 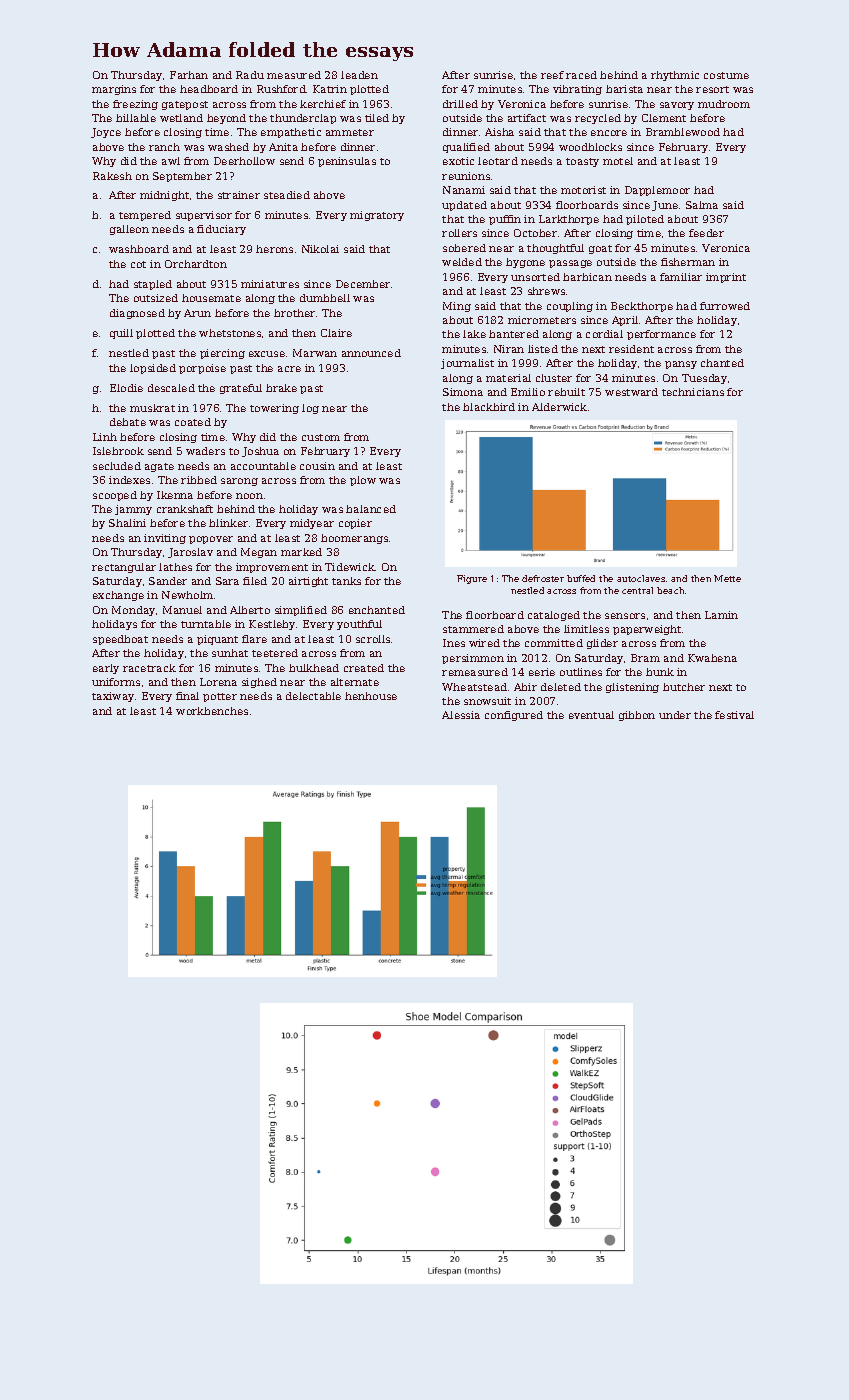 What do you see at coordinates (660, 672) in the document?
I see `bunk` at bounding box center [660, 672].
